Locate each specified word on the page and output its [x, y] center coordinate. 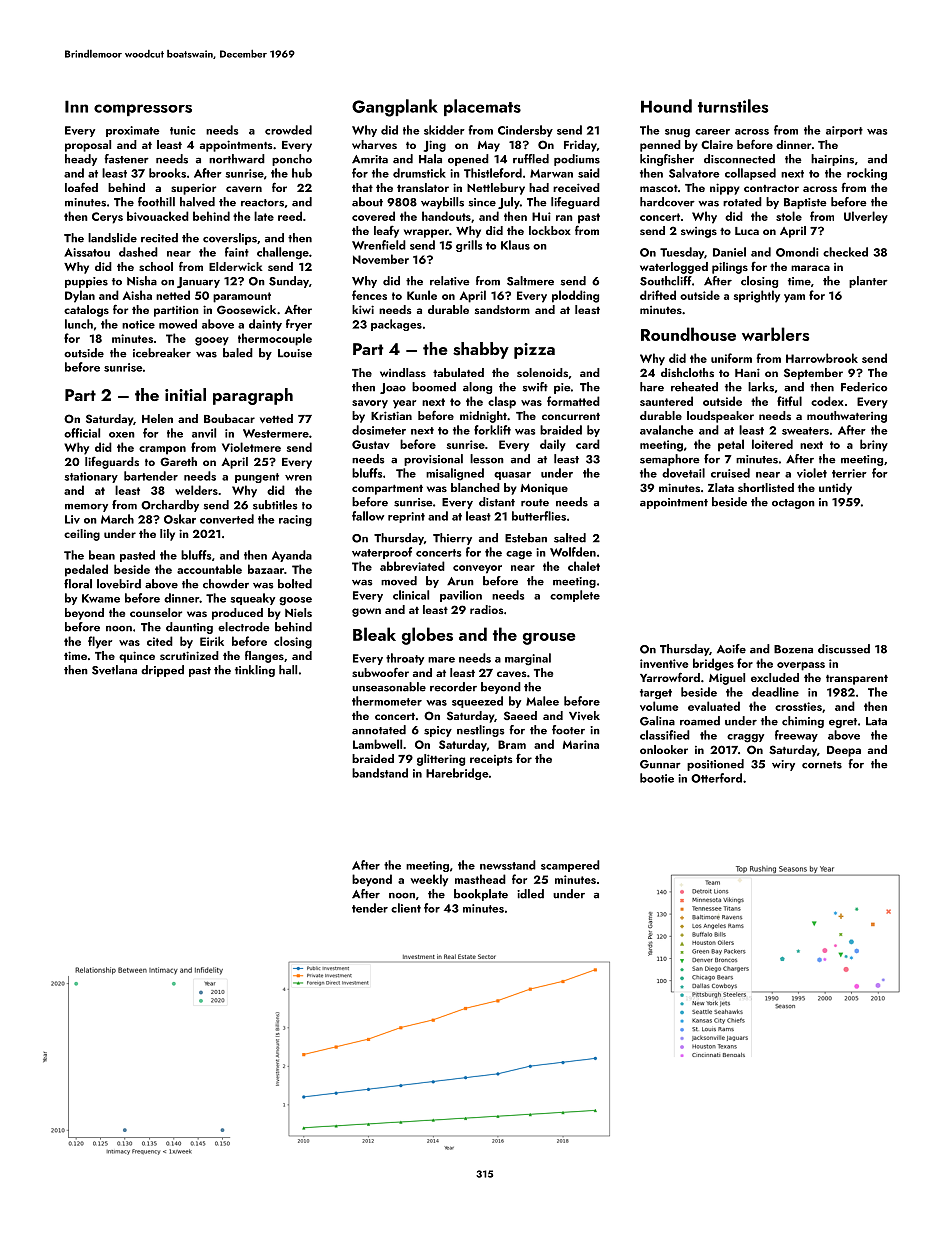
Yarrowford [670, 677]
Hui [541, 216]
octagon [793, 504]
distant [497, 502]
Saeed [520, 715]
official [82, 433]
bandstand [380, 773]
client [406, 908]
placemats [482, 107]
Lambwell [377, 744]
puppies [86, 282]
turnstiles [733, 106]
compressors [143, 110]
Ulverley [866, 217]
